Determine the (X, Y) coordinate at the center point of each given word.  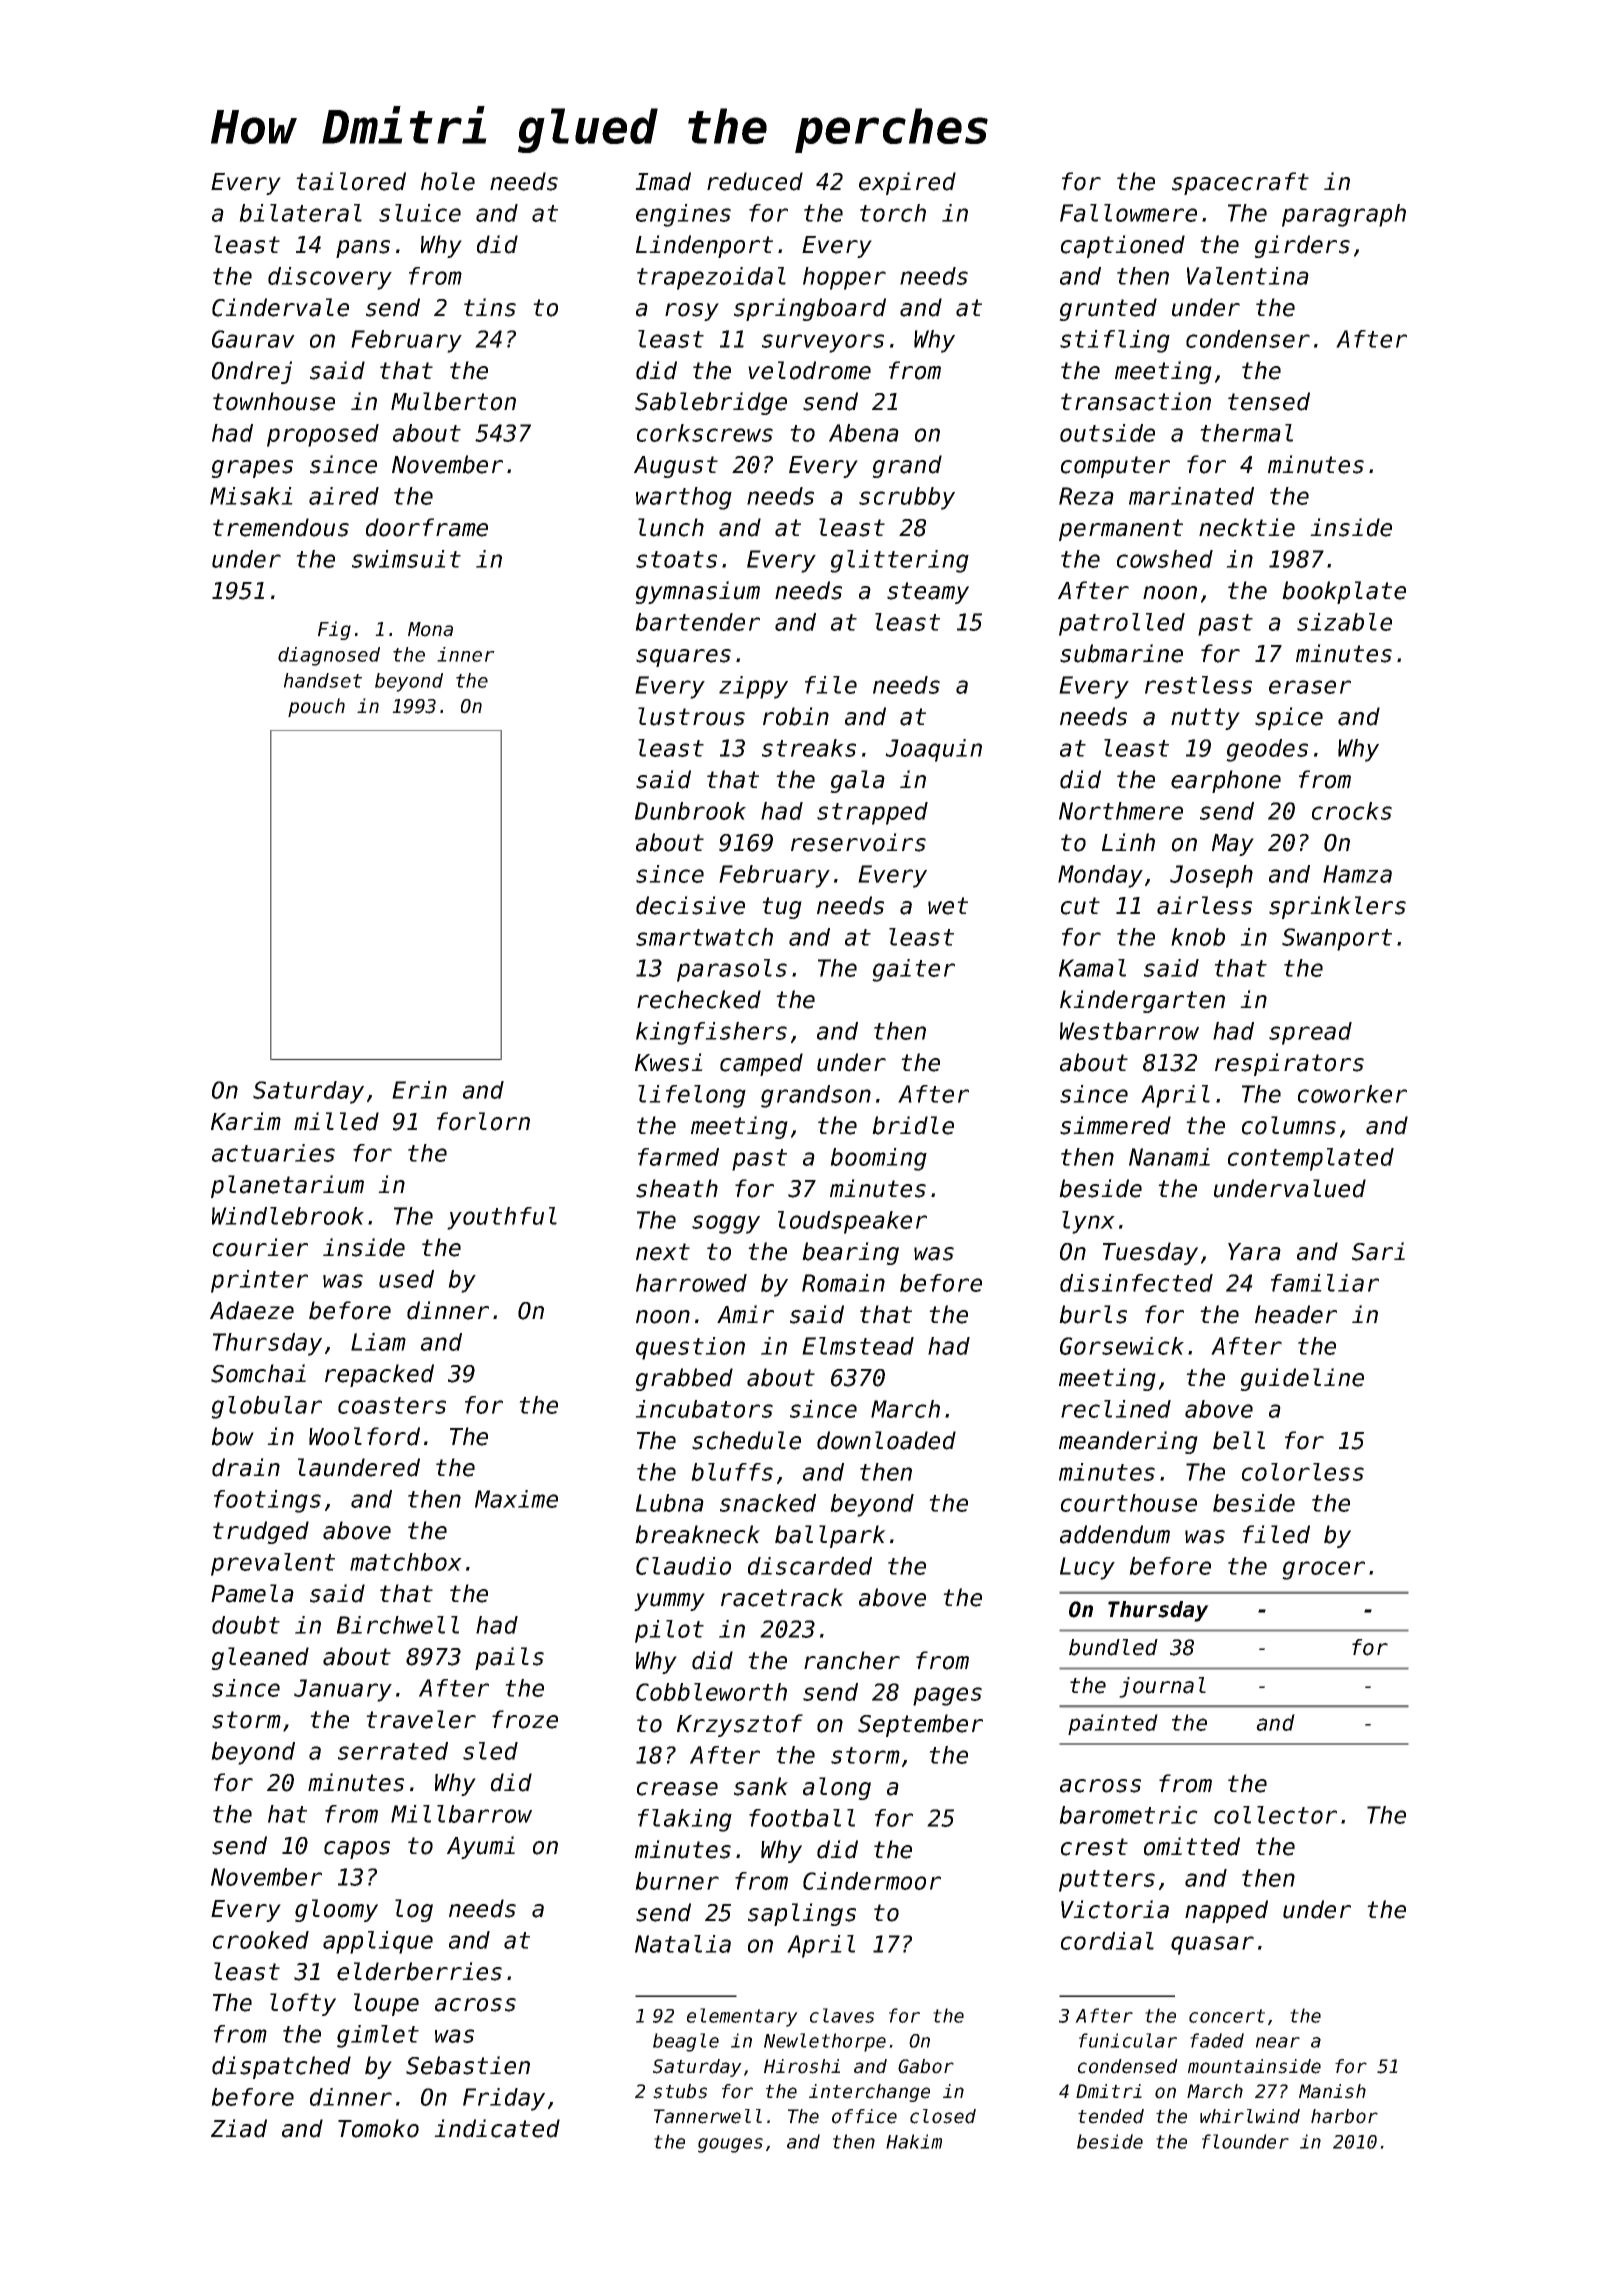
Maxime (516, 1499)
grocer (1323, 1570)
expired (907, 183)
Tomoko (378, 2128)
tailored (351, 181)
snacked (768, 1503)
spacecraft (1240, 183)
